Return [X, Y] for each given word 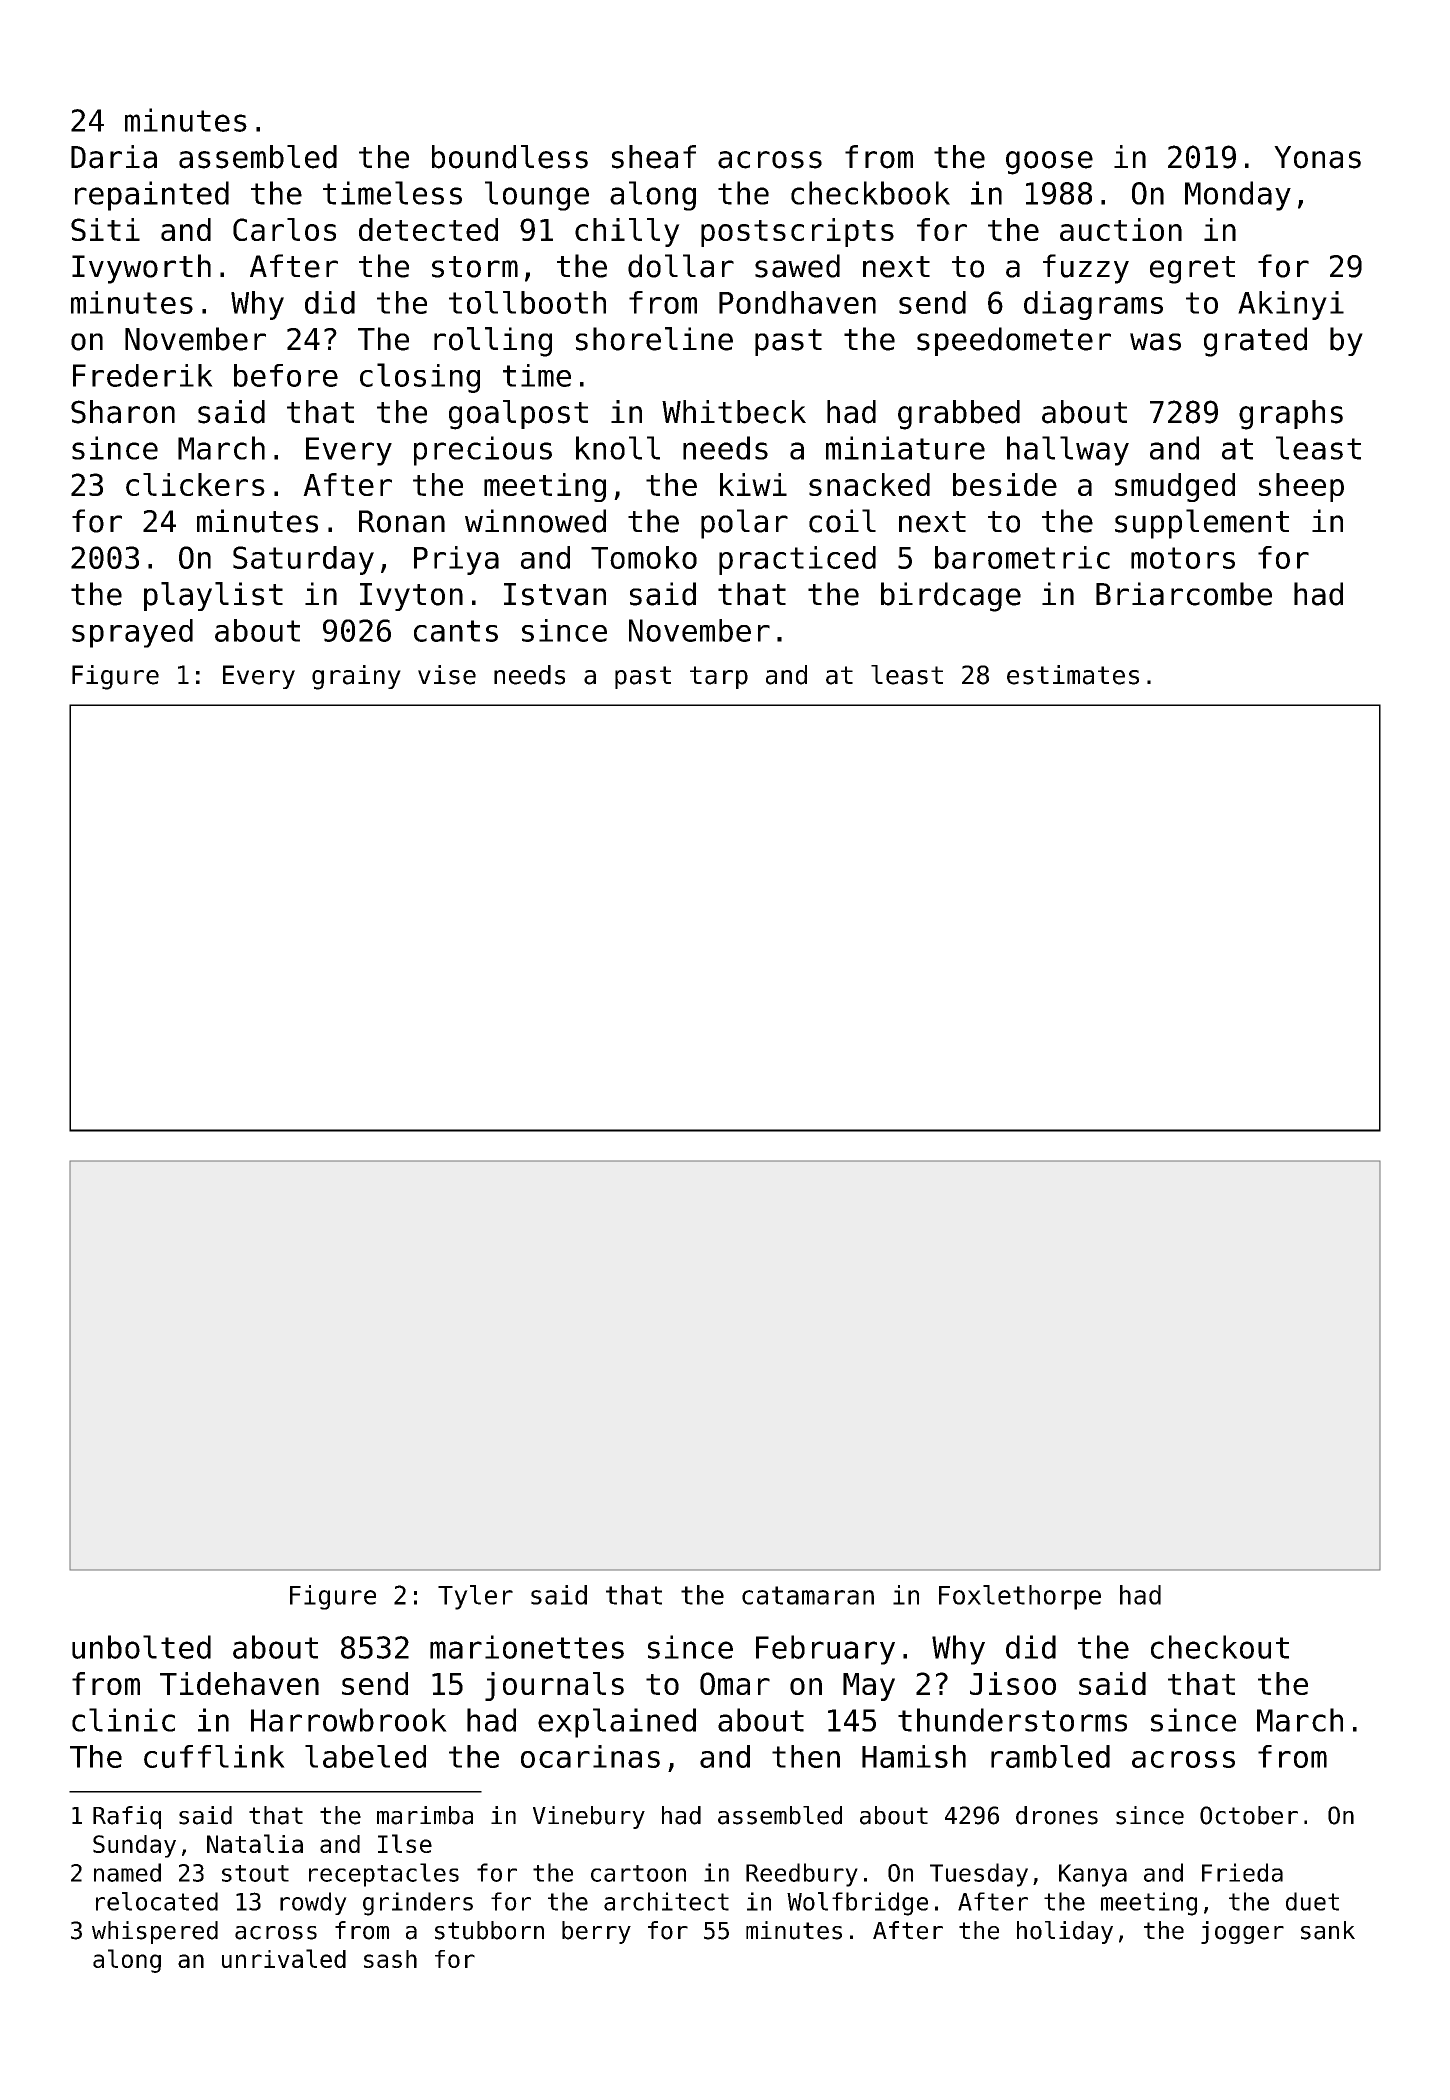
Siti [105, 229]
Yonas [1317, 157]
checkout [1220, 1647]
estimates [1073, 675]
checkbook [870, 193]
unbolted [141, 1647]
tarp [719, 677]
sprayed [132, 633]
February [825, 1650]
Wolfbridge [857, 1904]
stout [255, 1873]
